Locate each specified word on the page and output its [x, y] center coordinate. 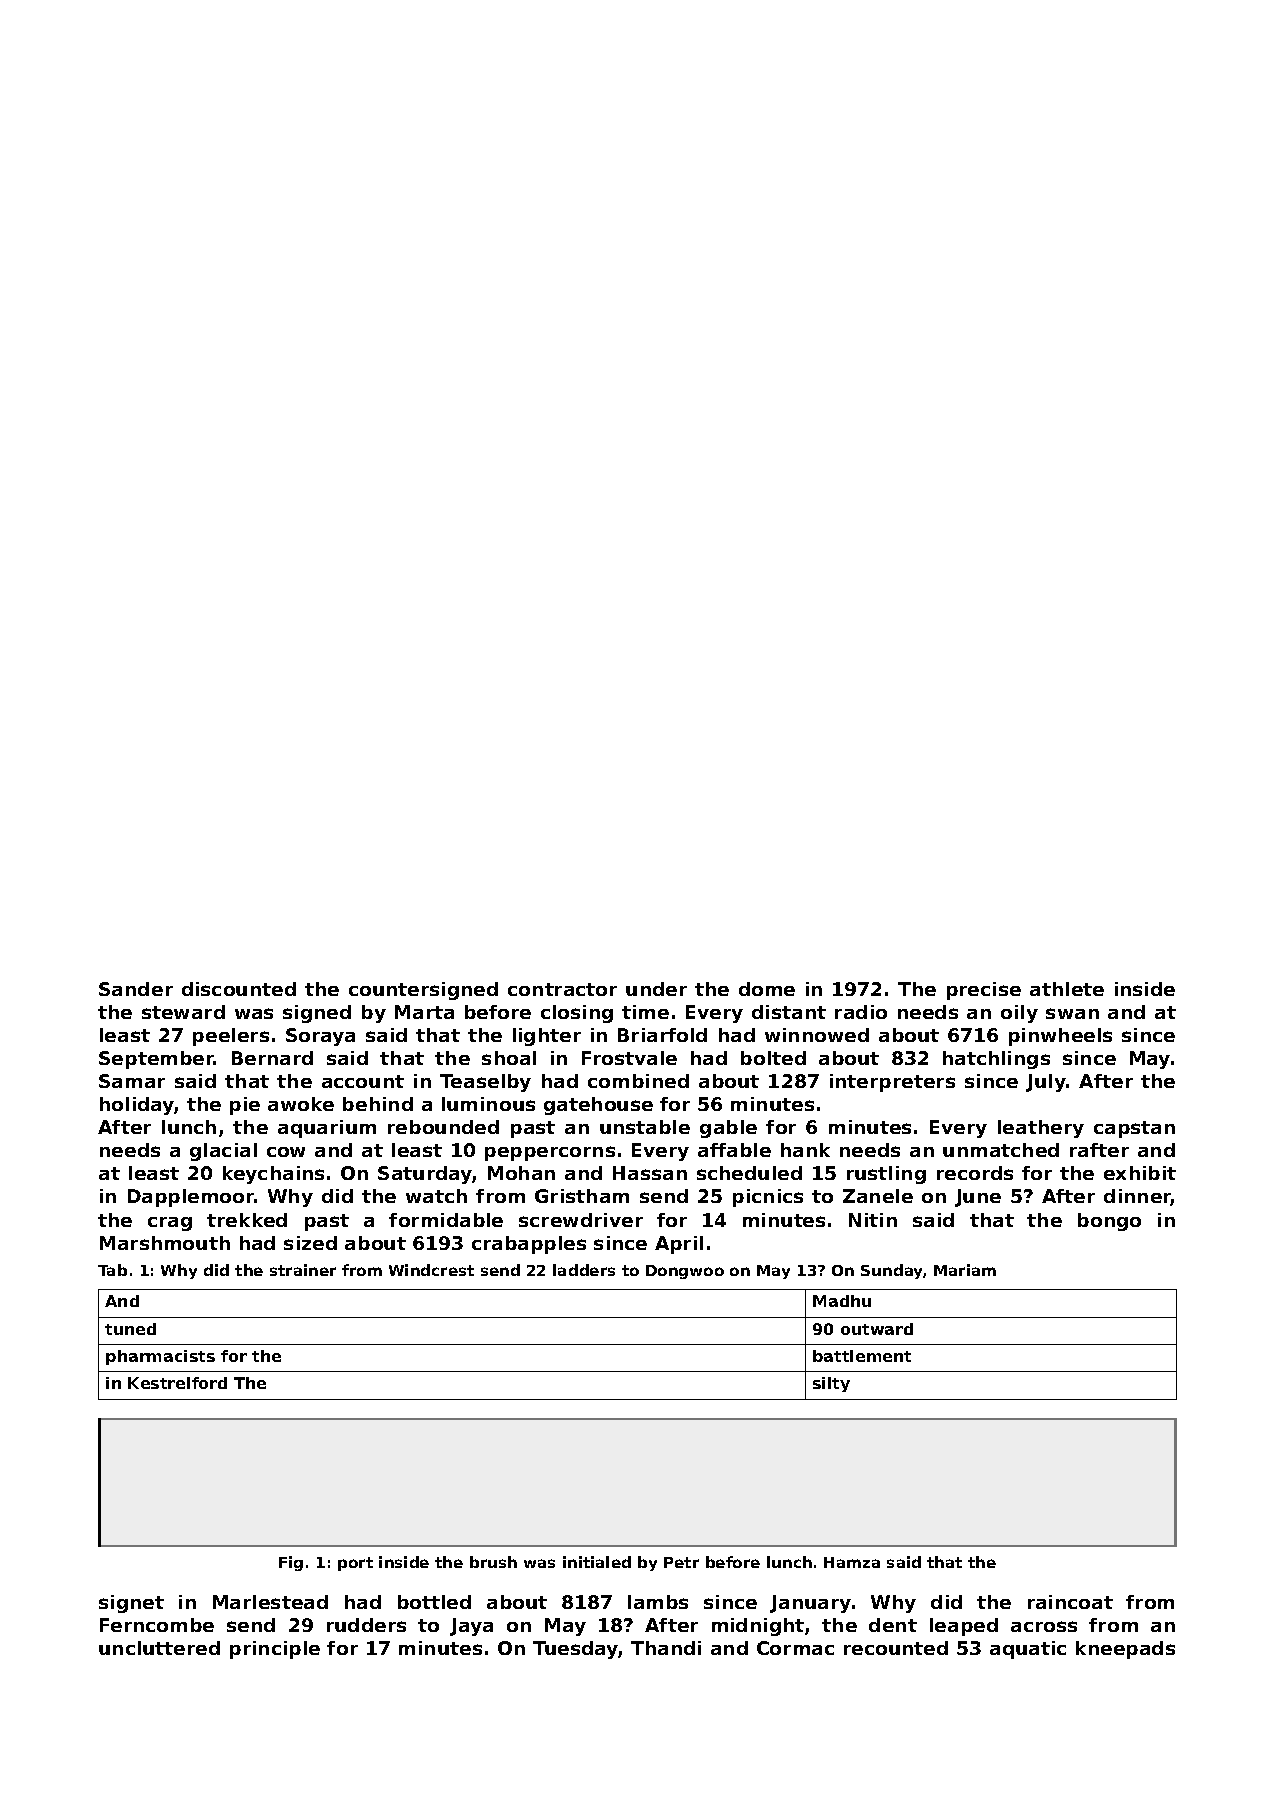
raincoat [1070, 1602]
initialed [597, 1562]
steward [183, 1012]
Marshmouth [165, 1243]
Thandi [666, 1648]
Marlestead [270, 1602]
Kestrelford [177, 1383]
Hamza [852, 1562]
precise [984, 991]
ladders [584, 1270]
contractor [562, 989]
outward [877, 1329]
